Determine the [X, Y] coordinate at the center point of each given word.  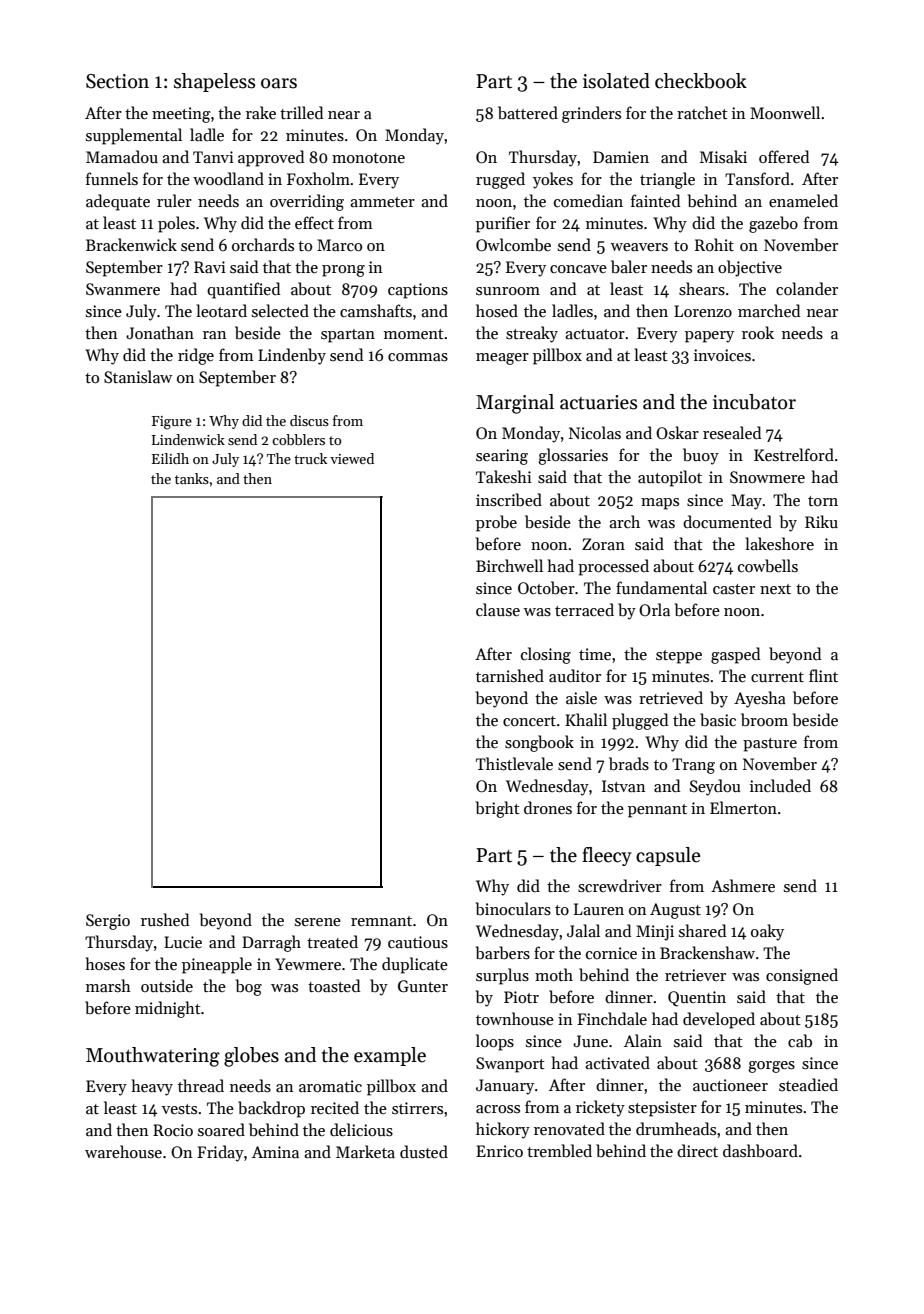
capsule [668, 856]
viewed [352, 458]
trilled [301, 112]
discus [309, 420]
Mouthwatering [153, 1057]
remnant [381, 921]
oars [279, 83]
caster [734, 589]
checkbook [701, 81]
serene [318, 922]
